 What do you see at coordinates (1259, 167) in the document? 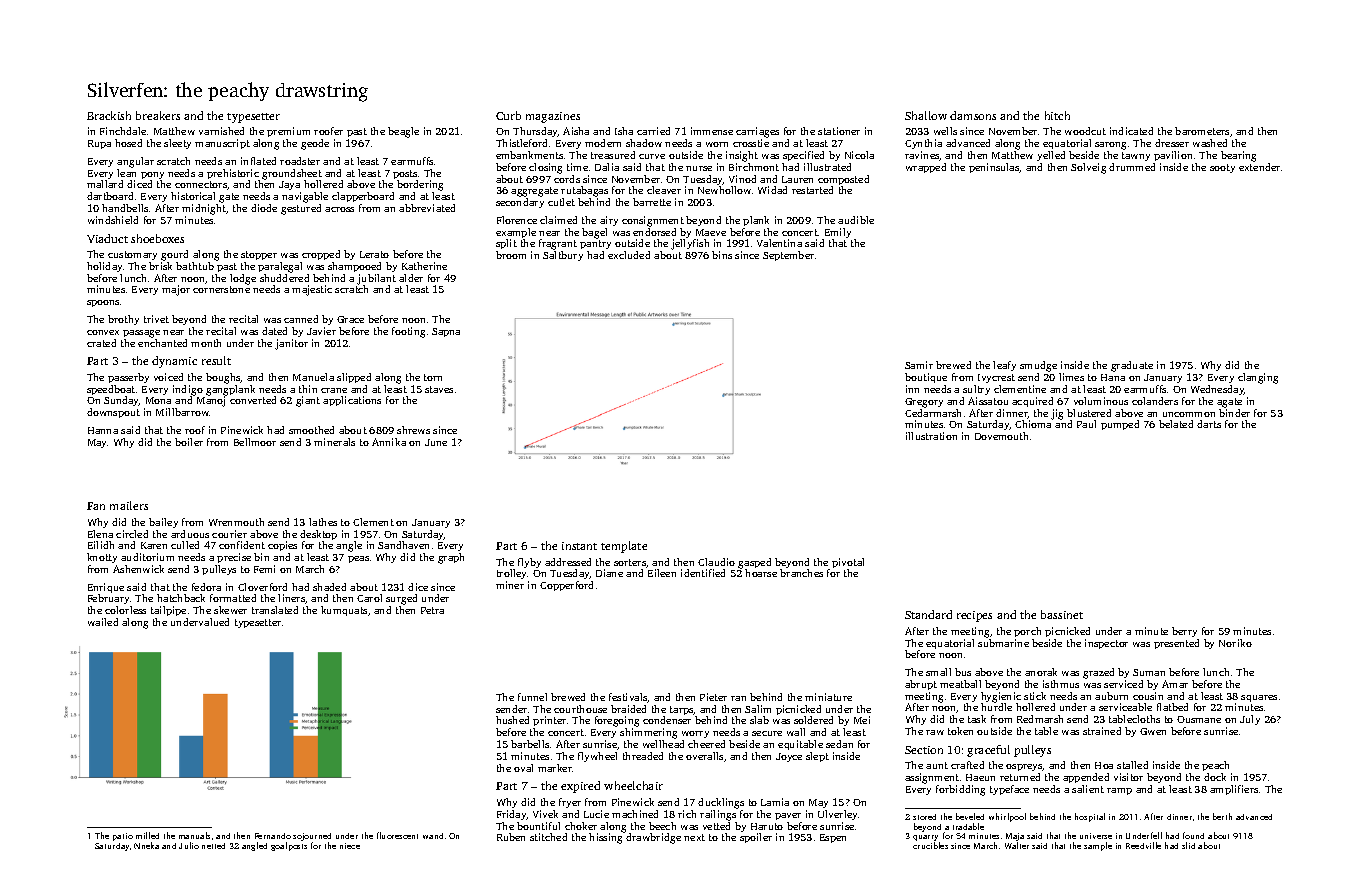
I see `extender` at bounding box center [1259, 167].
